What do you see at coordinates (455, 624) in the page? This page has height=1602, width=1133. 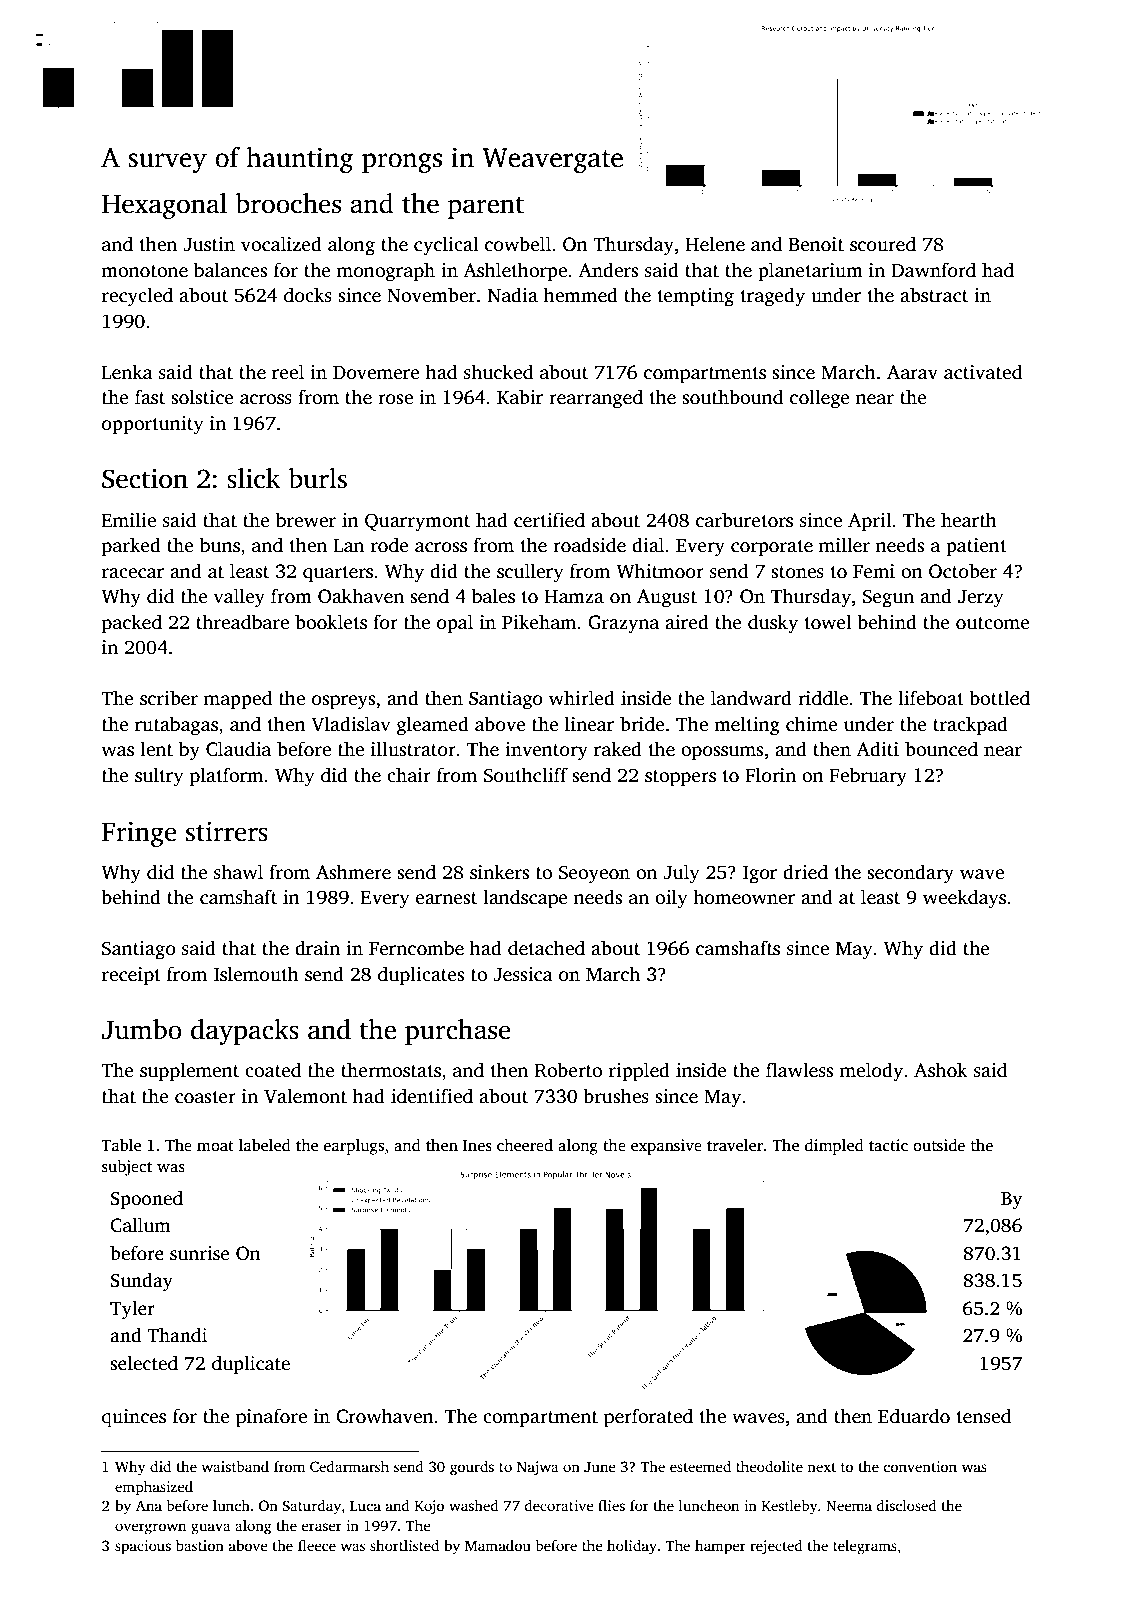 I see `opal` at bounding box center [455, 624].
